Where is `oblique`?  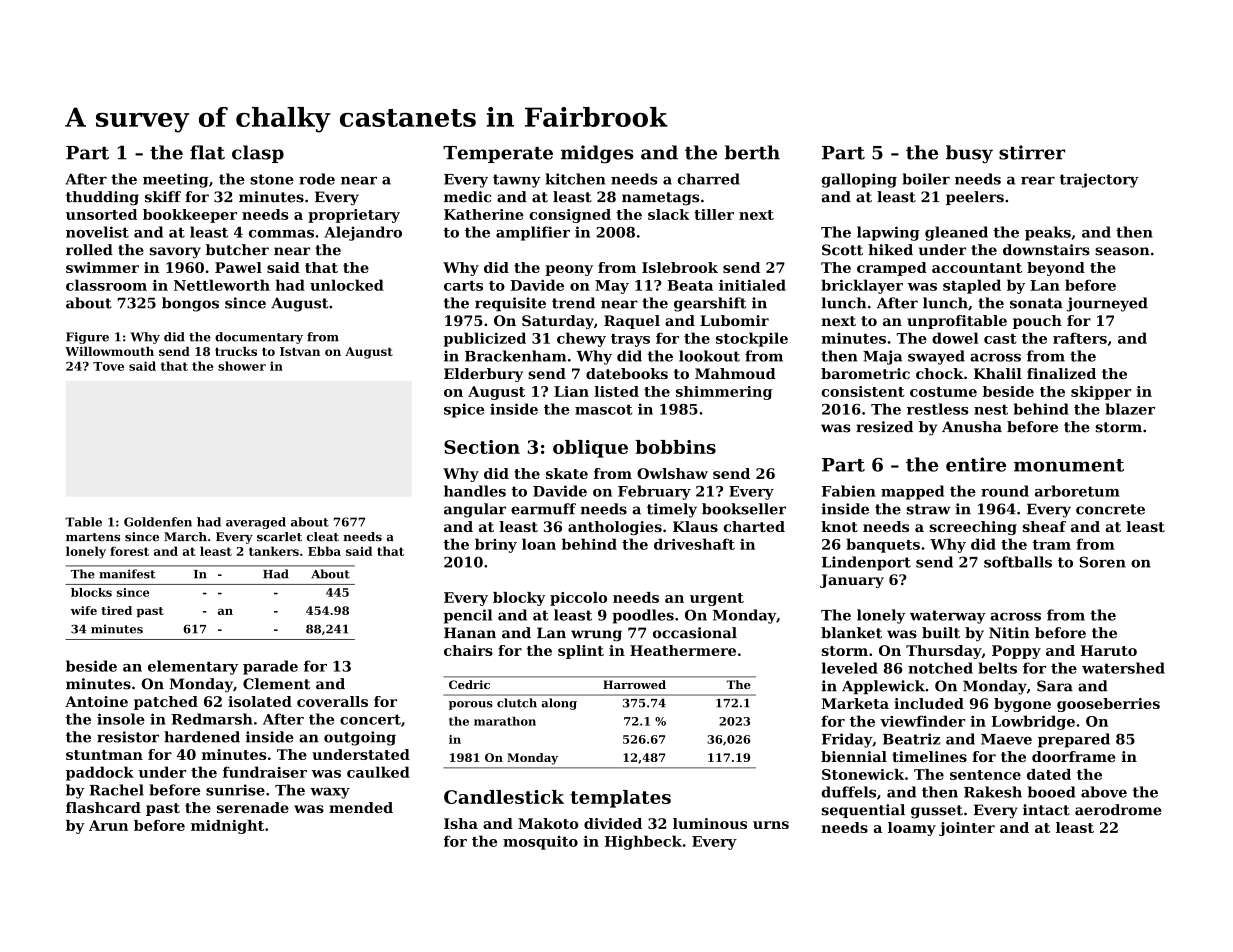
oblique is located at coordinates (590, 449).
